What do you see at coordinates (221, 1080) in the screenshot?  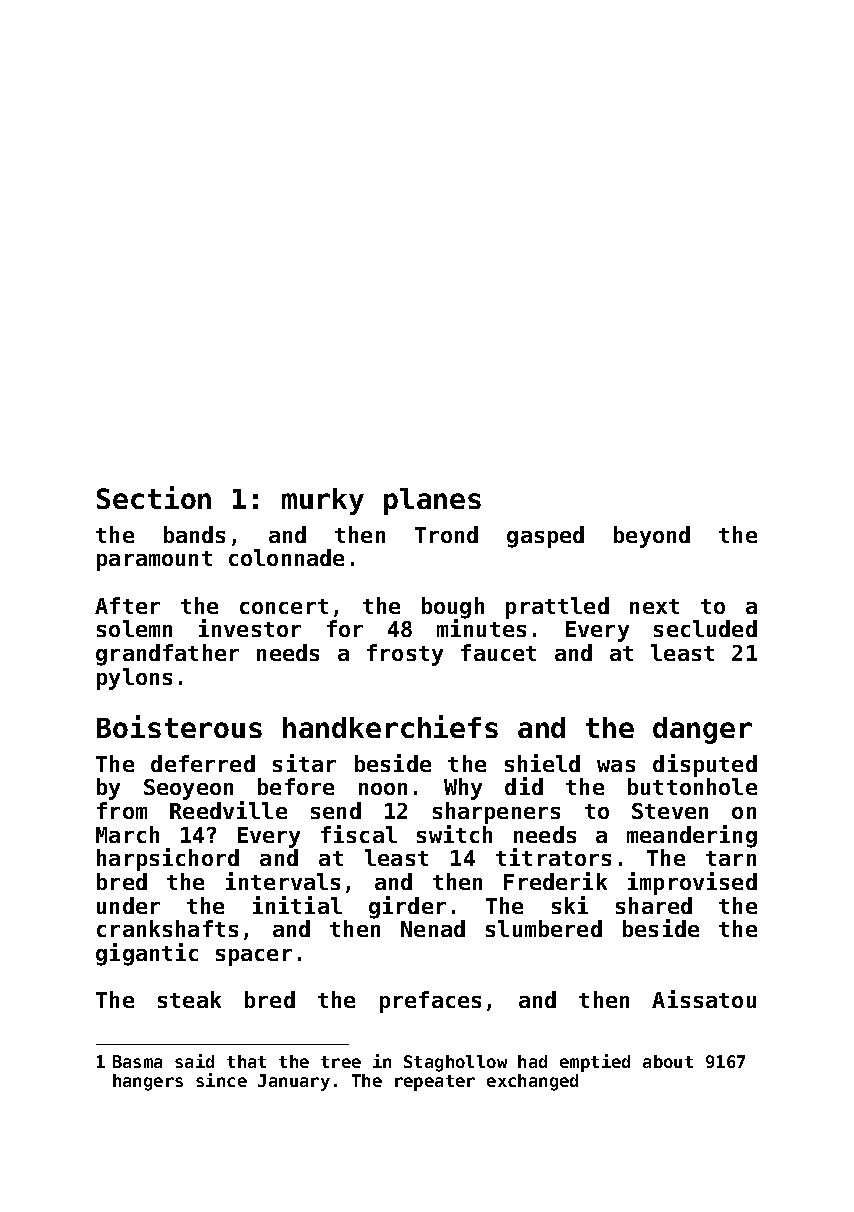 I see `since` at bounding box center [221, 1080].
